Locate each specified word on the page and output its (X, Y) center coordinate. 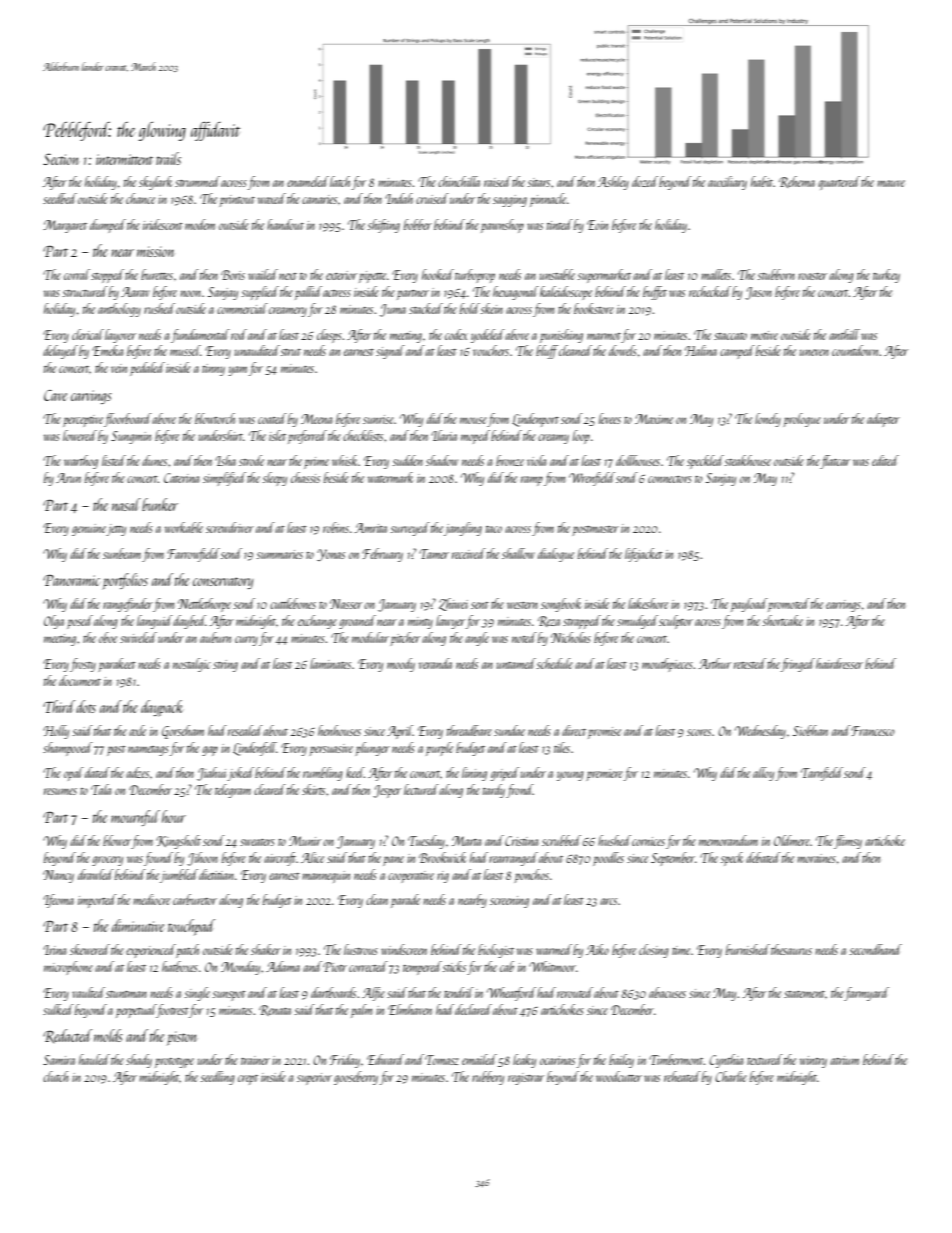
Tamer (434, 554)
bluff (547, 352)
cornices (648, 841)
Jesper (387, 791)
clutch (55, 1076)
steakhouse (748, 460)
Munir (305, 841)
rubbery (488, 1078)
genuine (89, 530)
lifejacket (644, 555)
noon (190, 293)
